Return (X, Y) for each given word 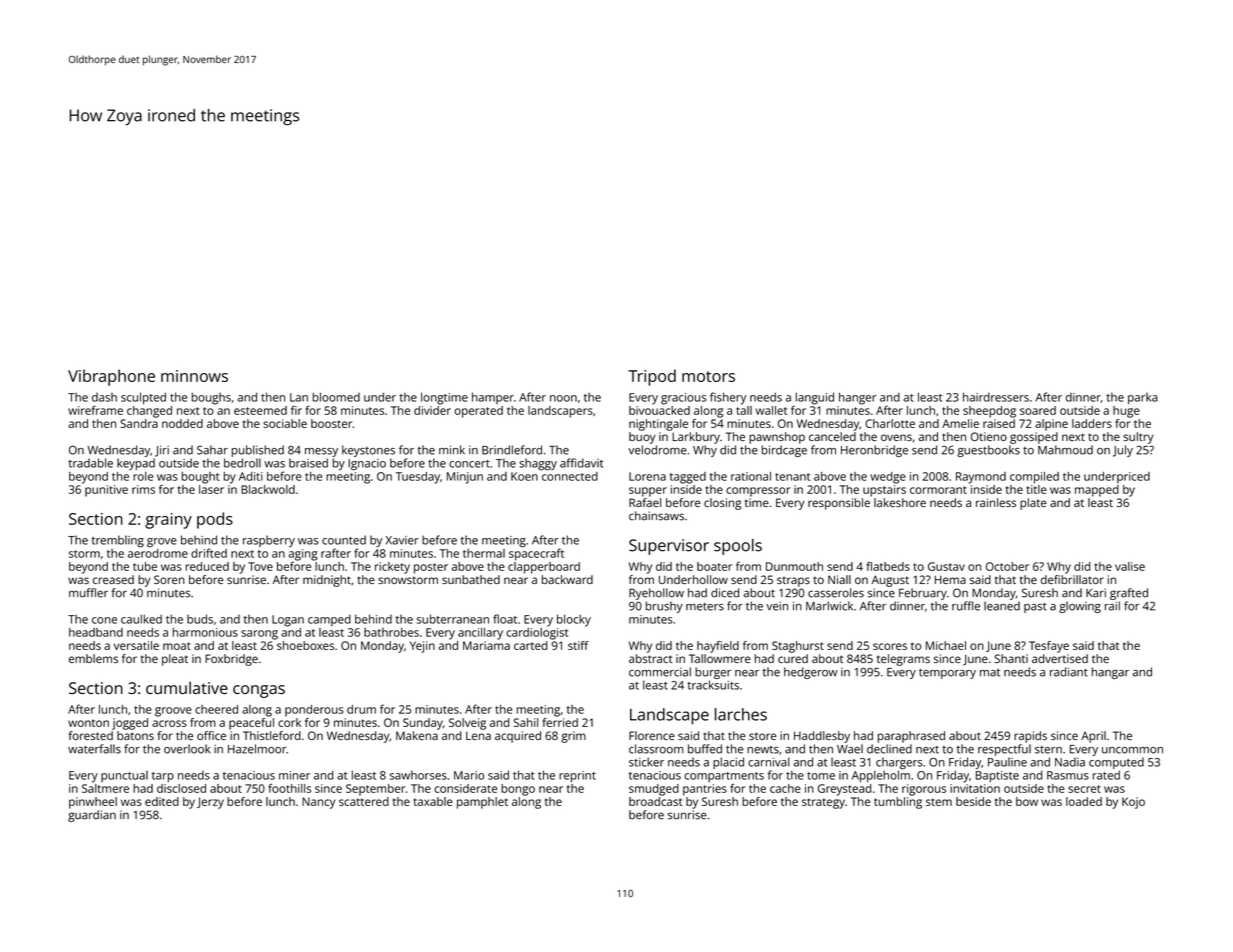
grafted (1129, 594)
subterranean (453, 619)
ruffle (966, 606)
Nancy (318, 803)
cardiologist (537, 634)
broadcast (656, 801)
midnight (327, 581)
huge (1126, 412)
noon (563, 398)
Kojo (1133, 803)
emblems (93, 658)
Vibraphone (111, 377)
